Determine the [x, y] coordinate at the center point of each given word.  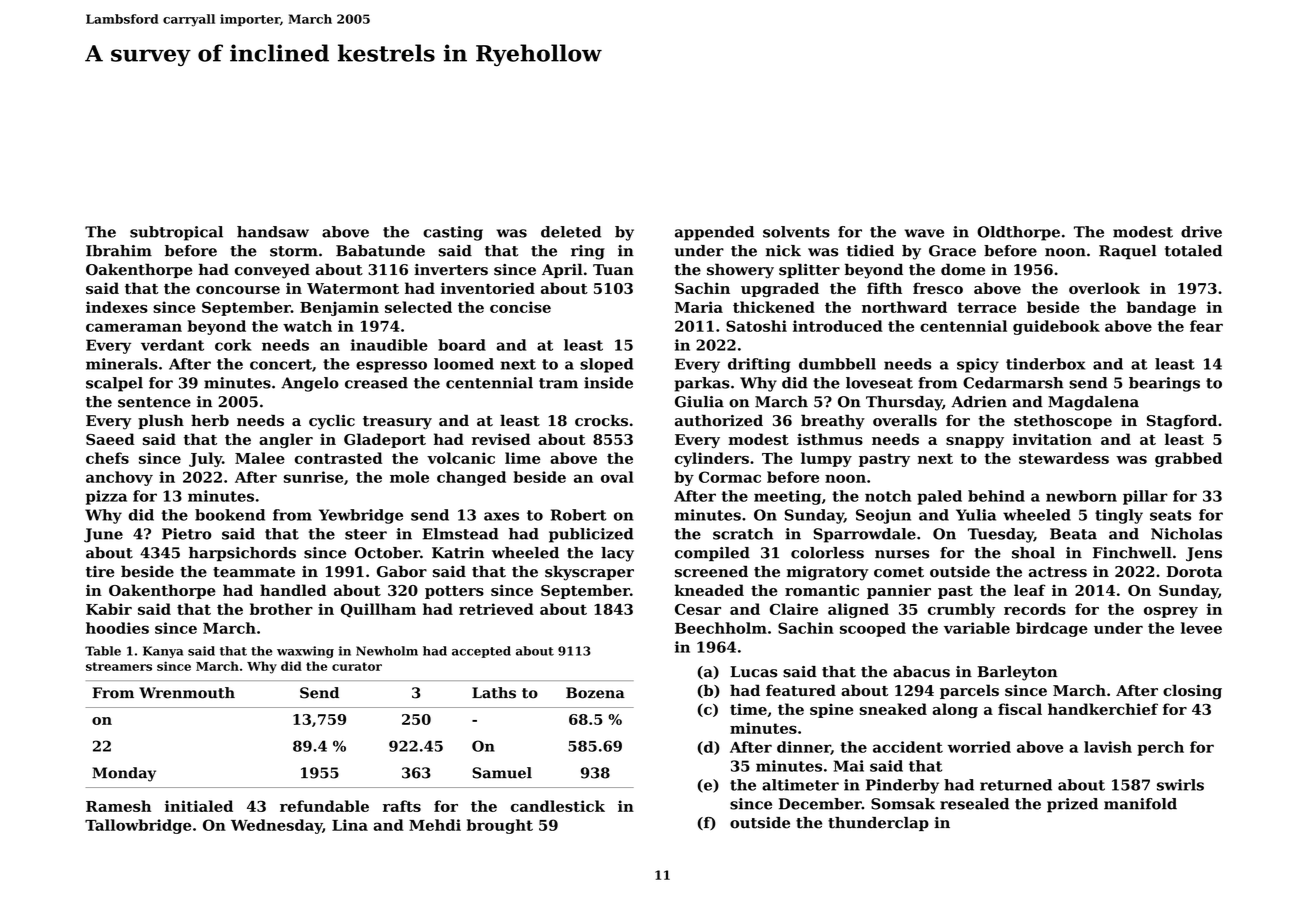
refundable [324, 806]
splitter [809, 270]
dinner [804, 748]
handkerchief [1103, 709]
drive [1201, 232]
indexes [117, 307]
